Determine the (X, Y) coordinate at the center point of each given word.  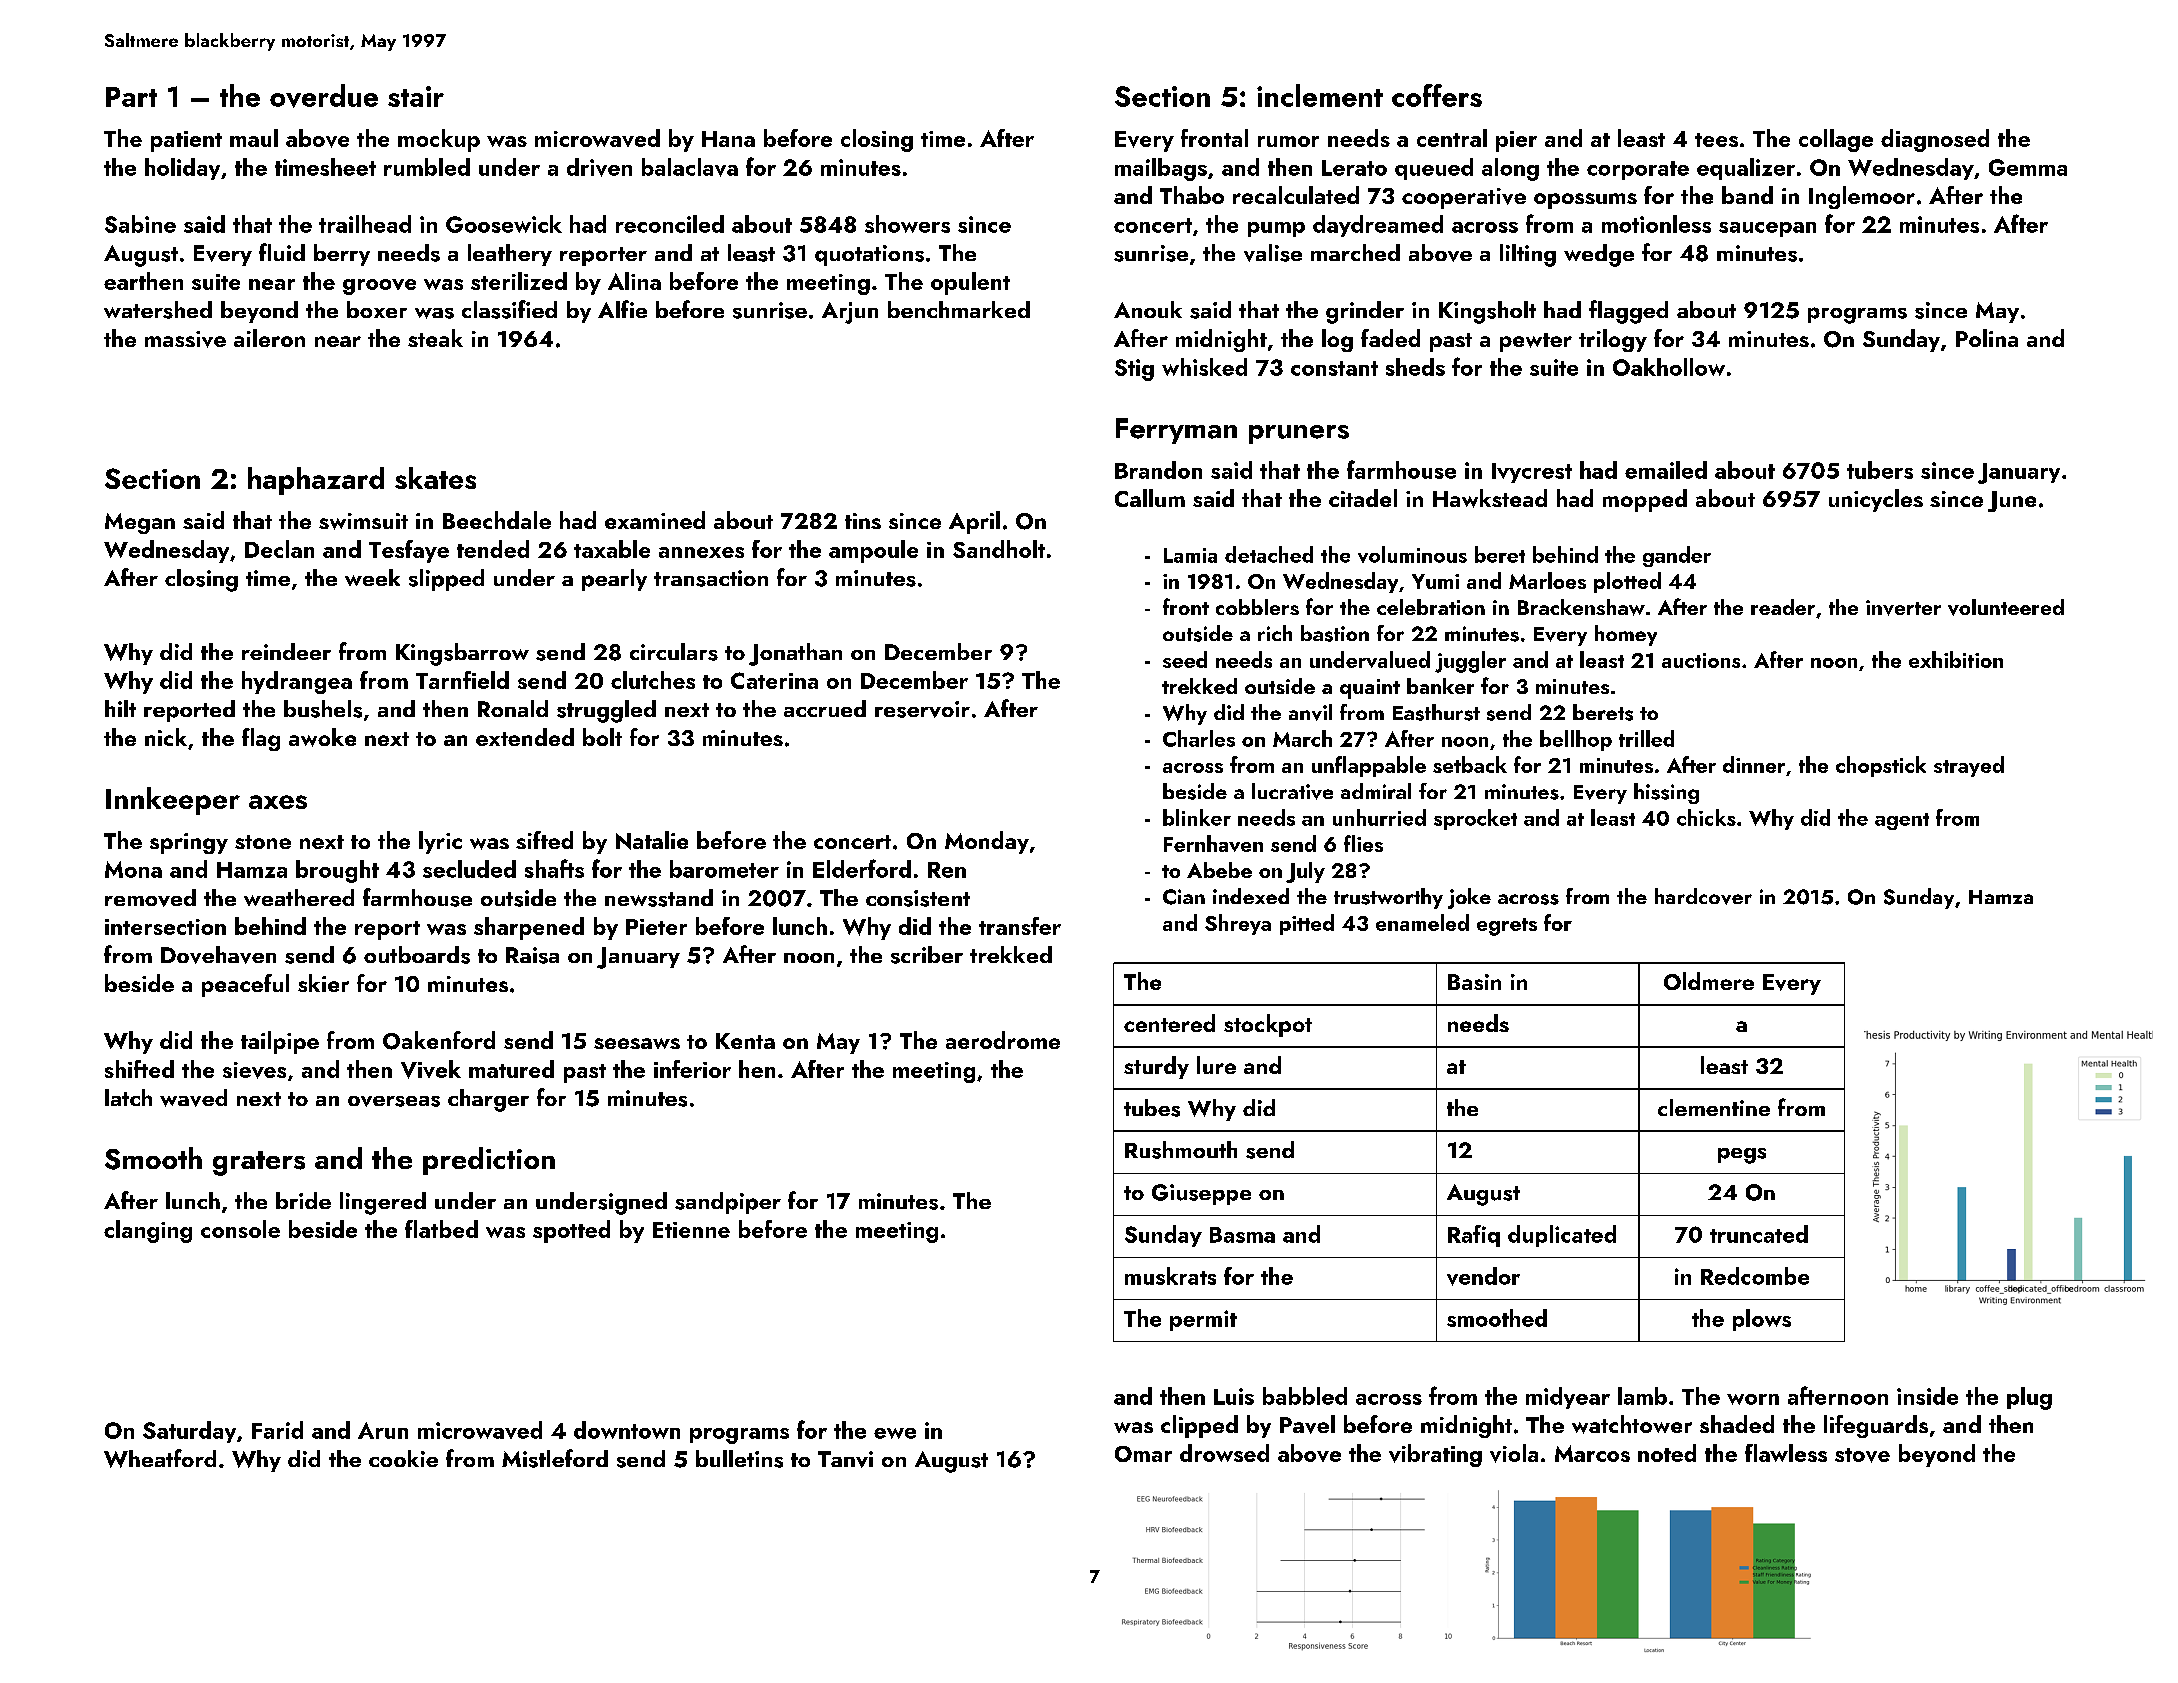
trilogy (1613, 340)
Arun (383, 1430)
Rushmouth (1181, 1150)
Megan (140, 523)
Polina (1987, 338)
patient (186, 141)
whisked (1204, 367)
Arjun (850, 313)
